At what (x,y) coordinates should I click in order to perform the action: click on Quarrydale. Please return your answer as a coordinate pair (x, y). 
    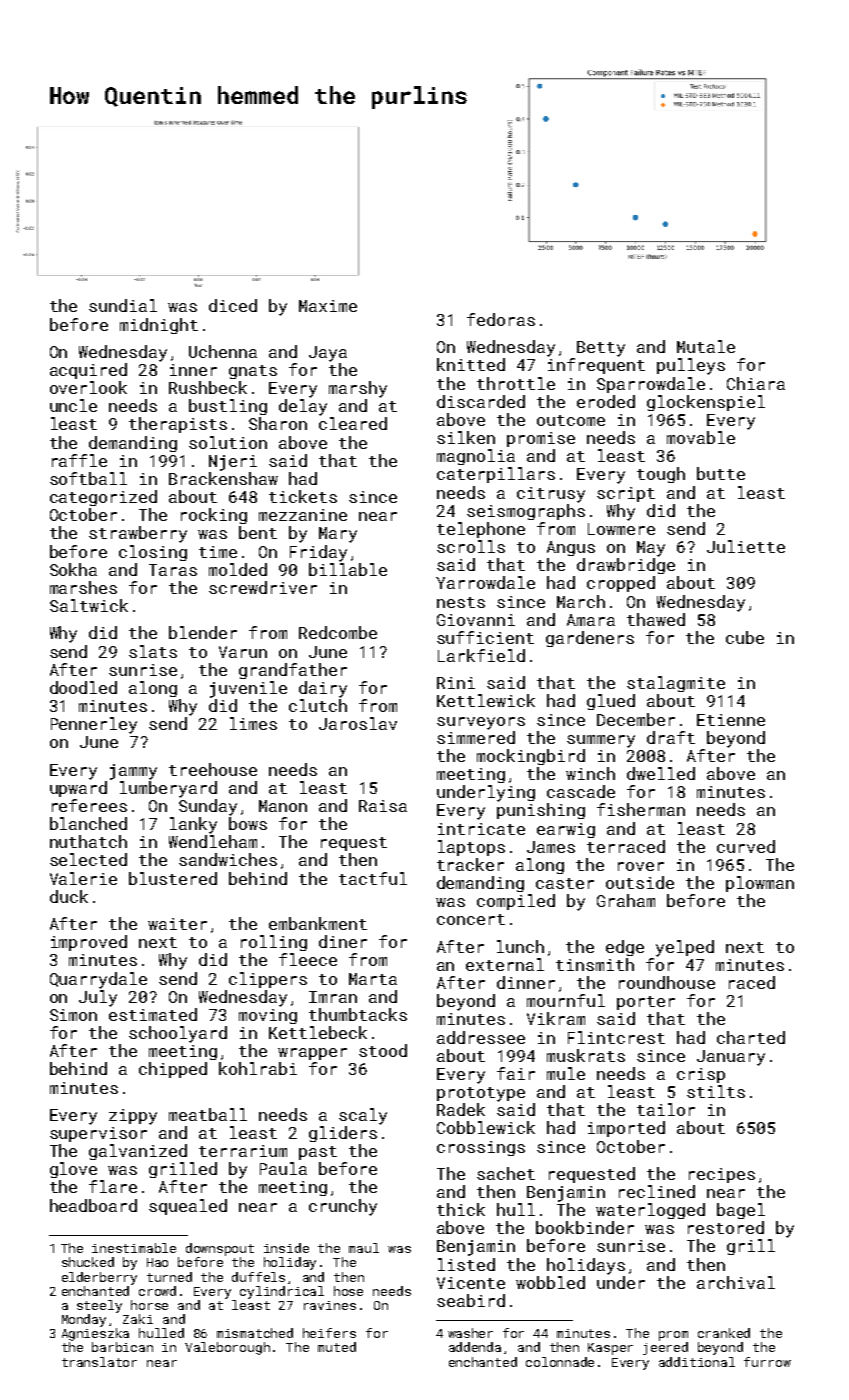
    Looking at the image, I should click on (98, 980).
